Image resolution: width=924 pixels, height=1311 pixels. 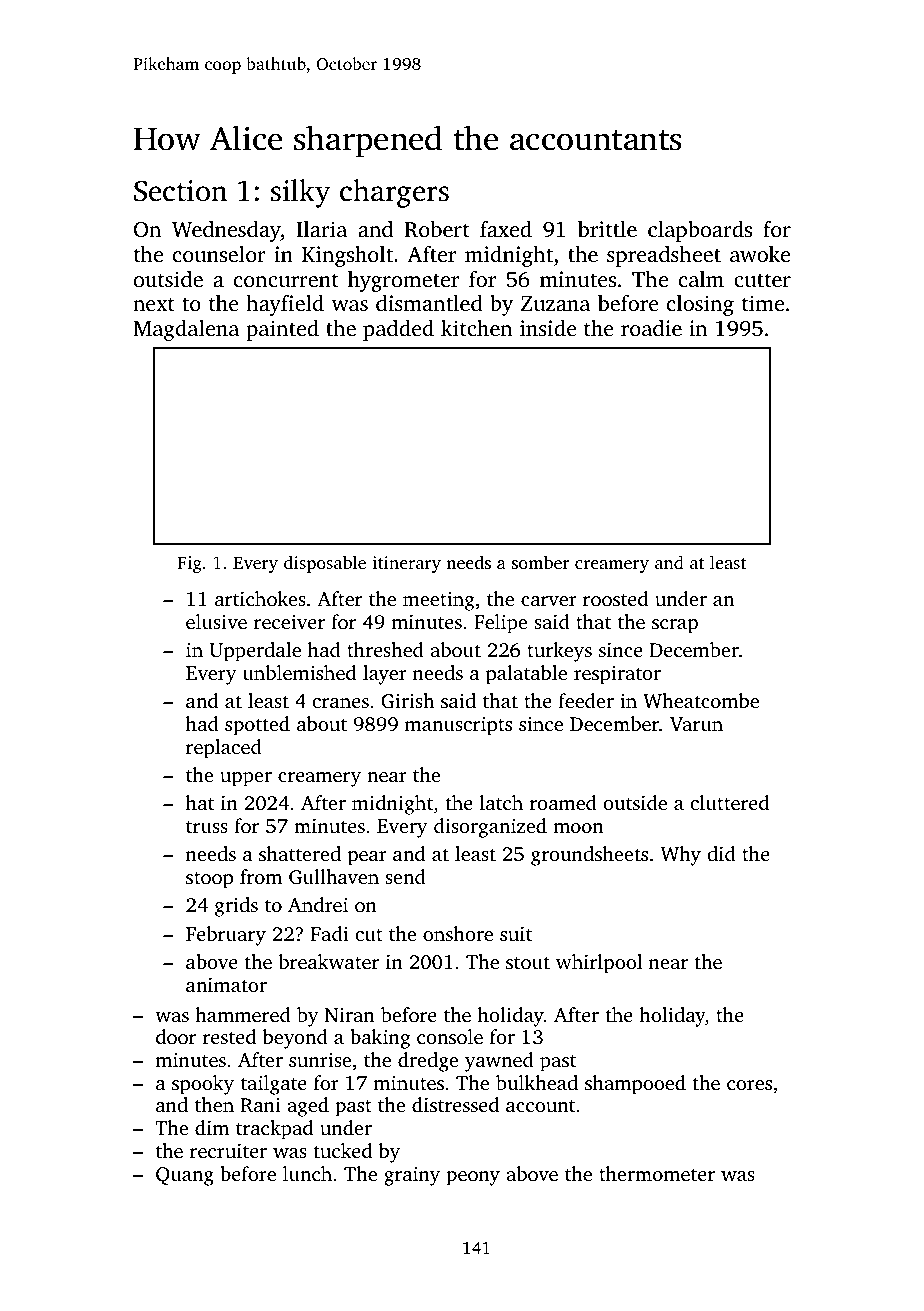 What do you see at coordinates (274, 1085) in the image?
I see `tailgate` at bounding box center [274, 1085].
